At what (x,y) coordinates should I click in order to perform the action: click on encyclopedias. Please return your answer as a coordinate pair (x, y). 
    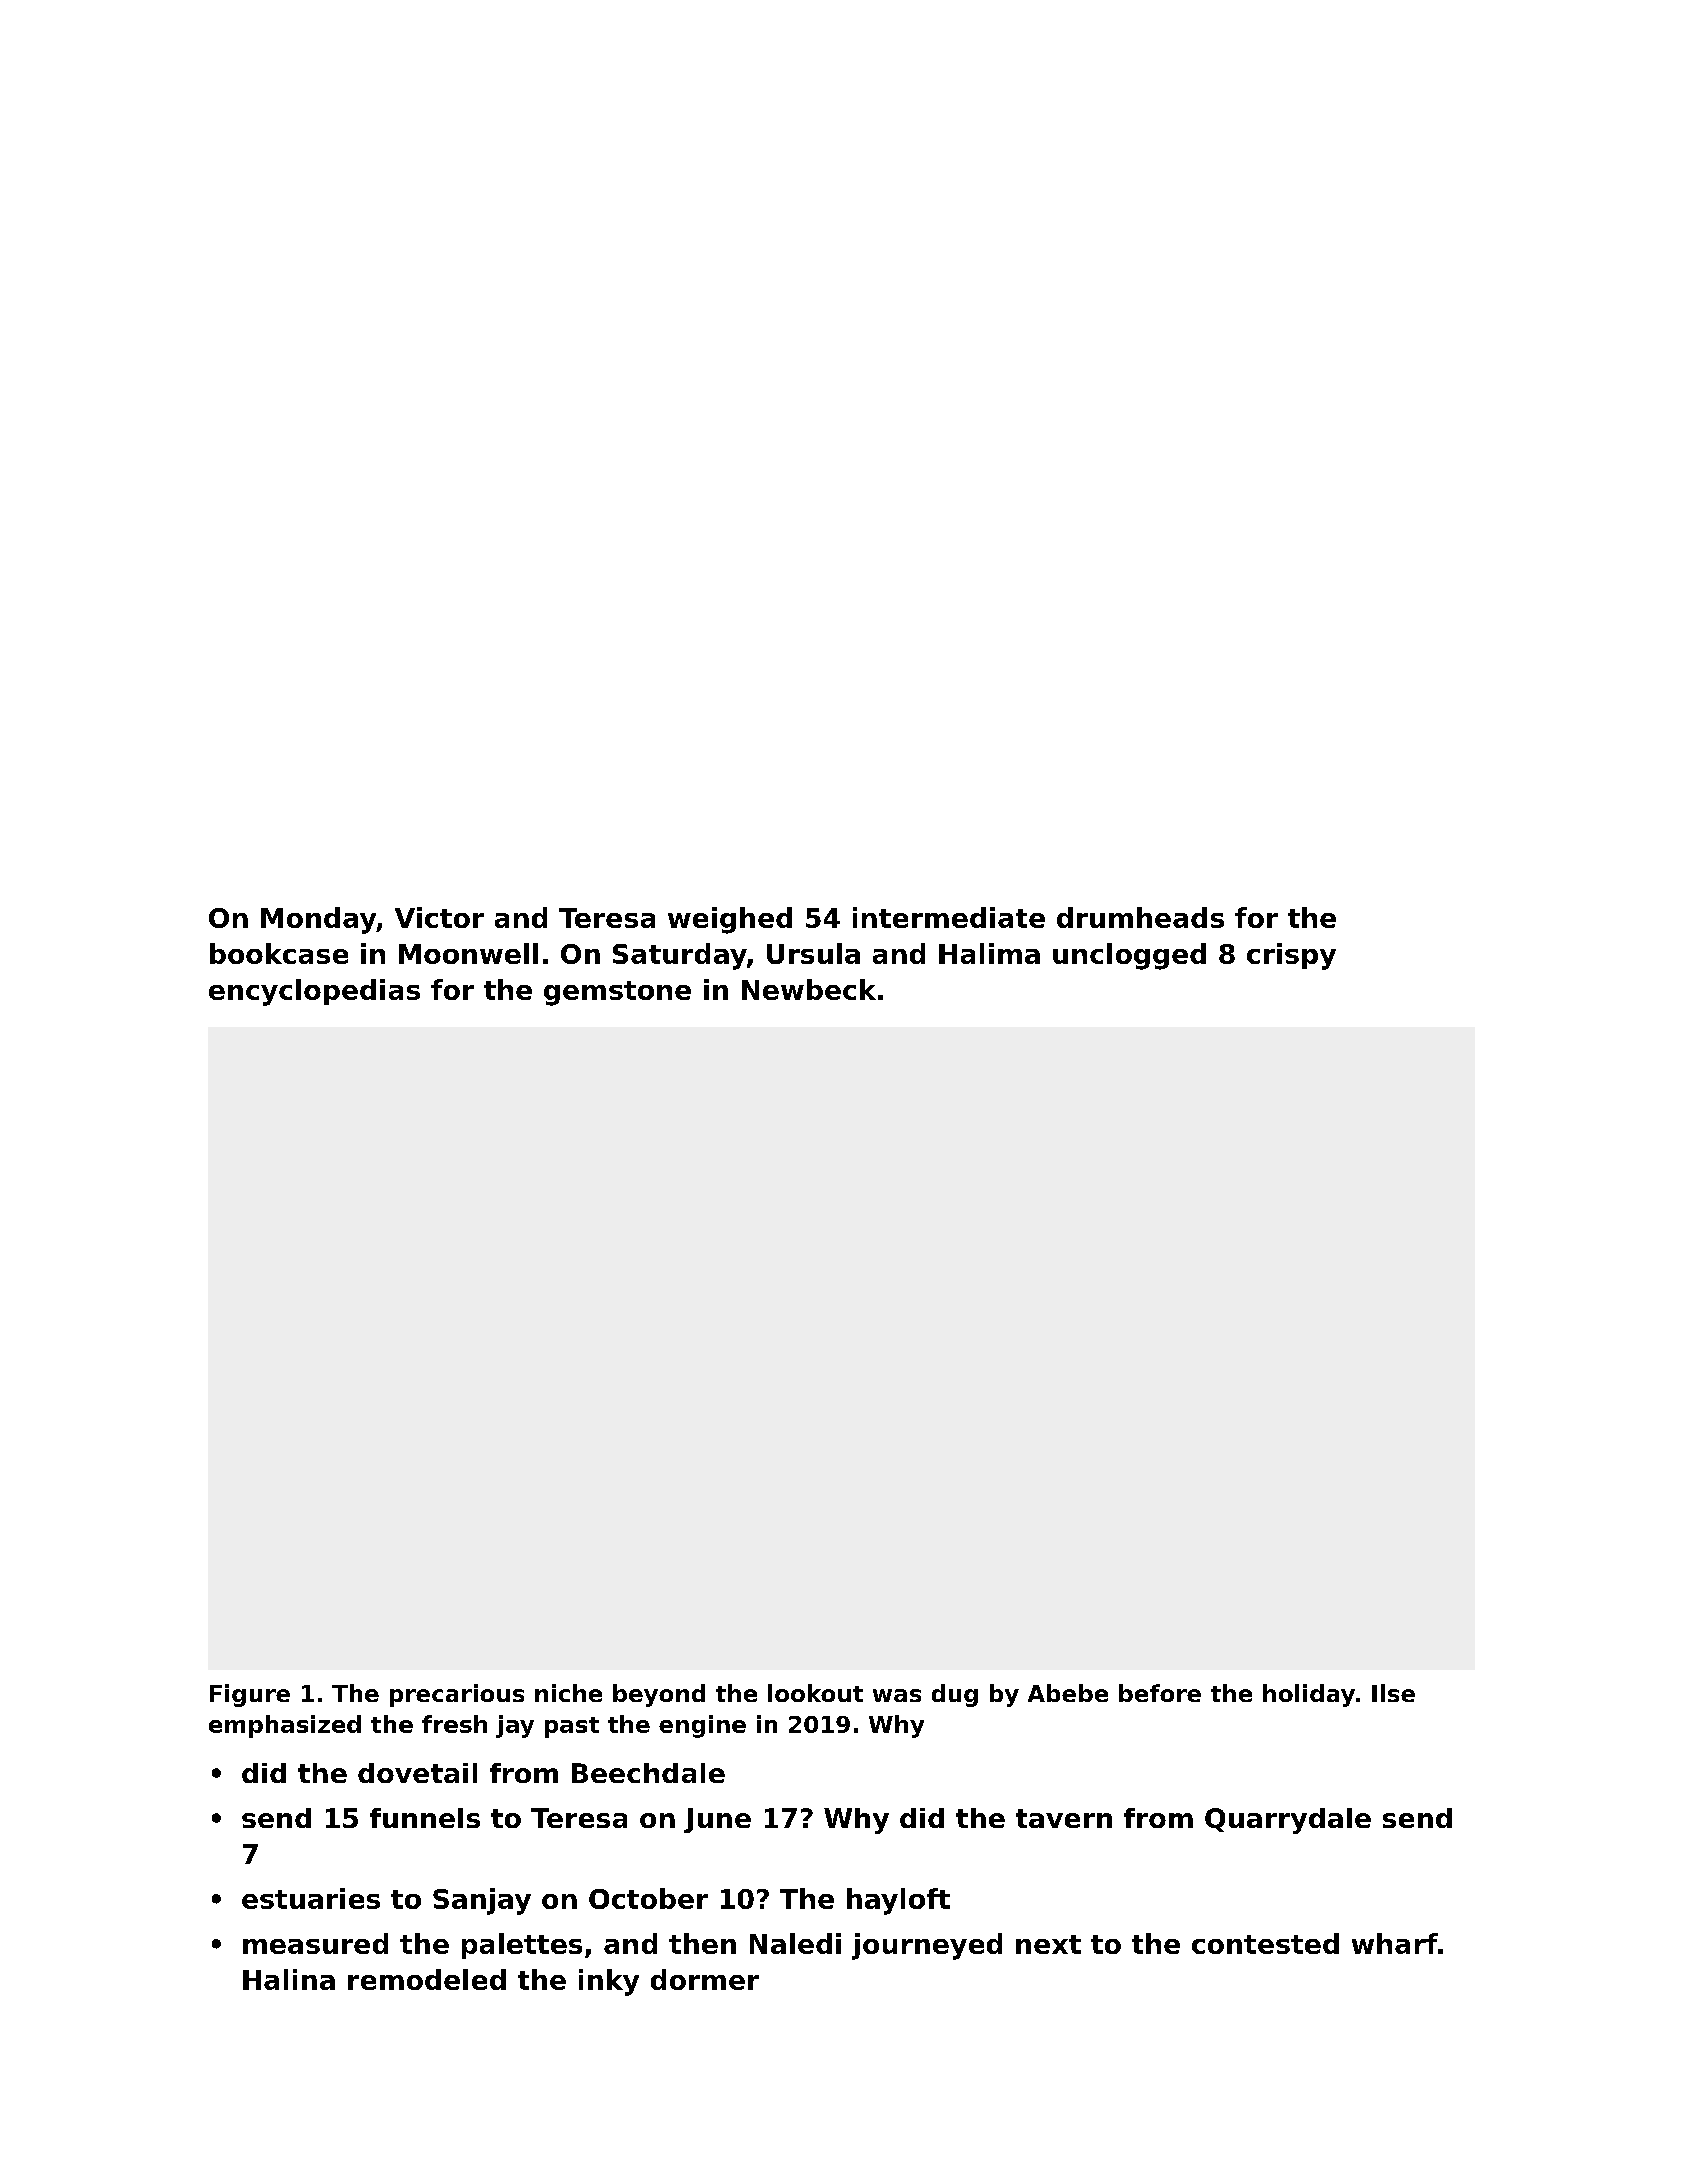
    Looking at the image, I should click on (314, 992).
